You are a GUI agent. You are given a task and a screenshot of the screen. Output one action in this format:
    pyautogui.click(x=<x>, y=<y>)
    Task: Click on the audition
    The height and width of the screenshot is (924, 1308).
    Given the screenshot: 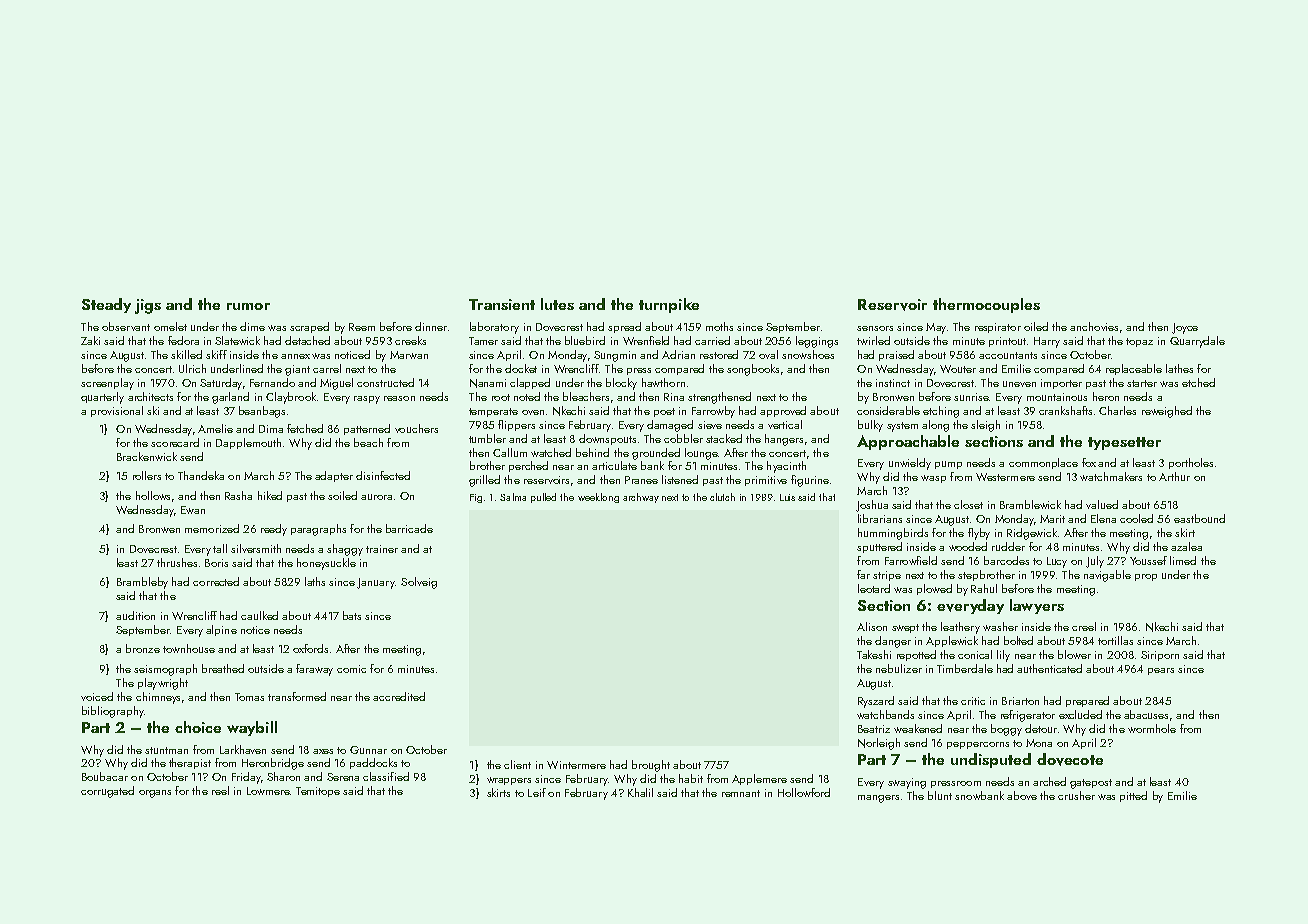 What is the action you would take?
    pyautogui.click(x=135, y=615)
